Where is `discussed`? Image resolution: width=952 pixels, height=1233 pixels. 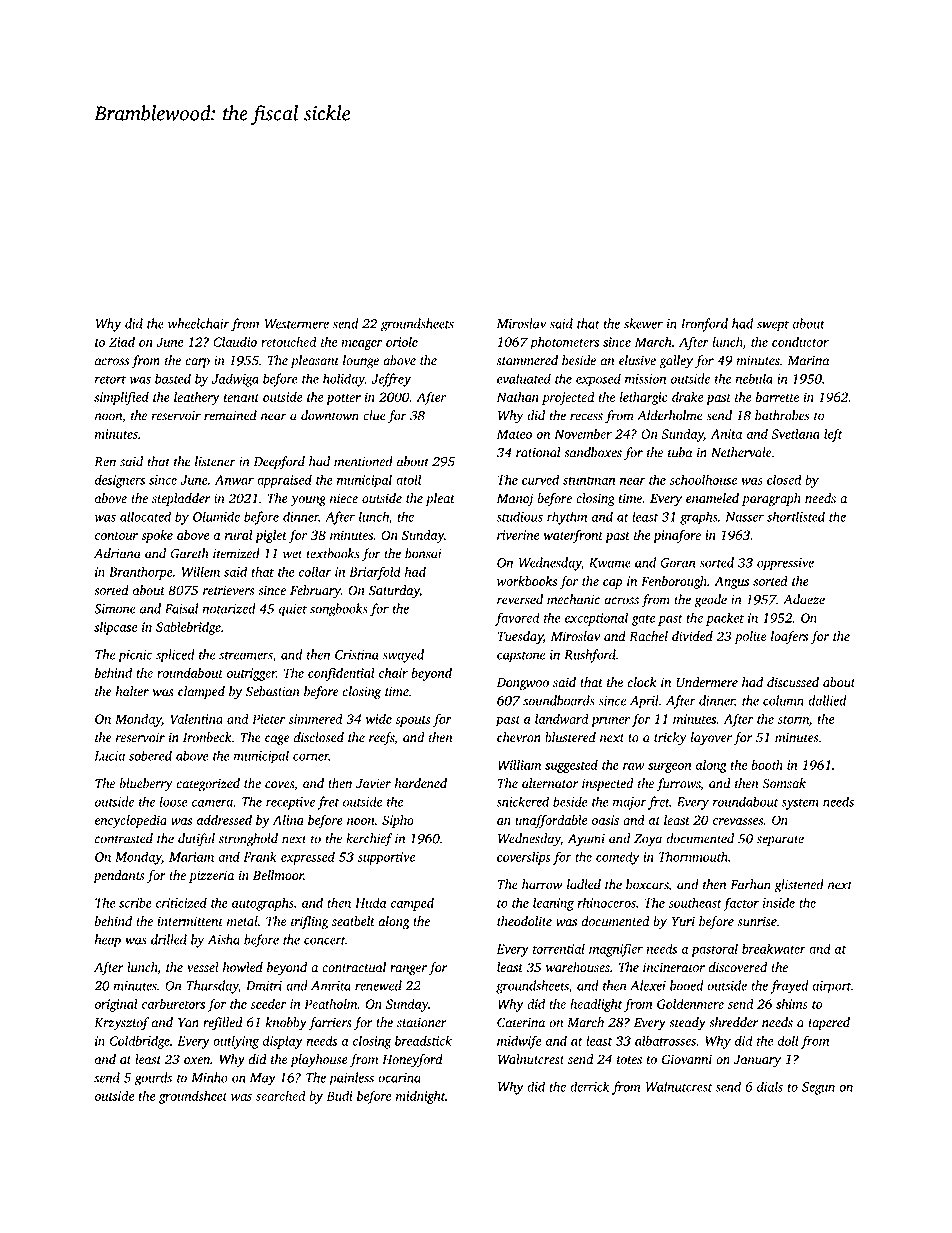 discussed is located at coordinates (793, 682).
